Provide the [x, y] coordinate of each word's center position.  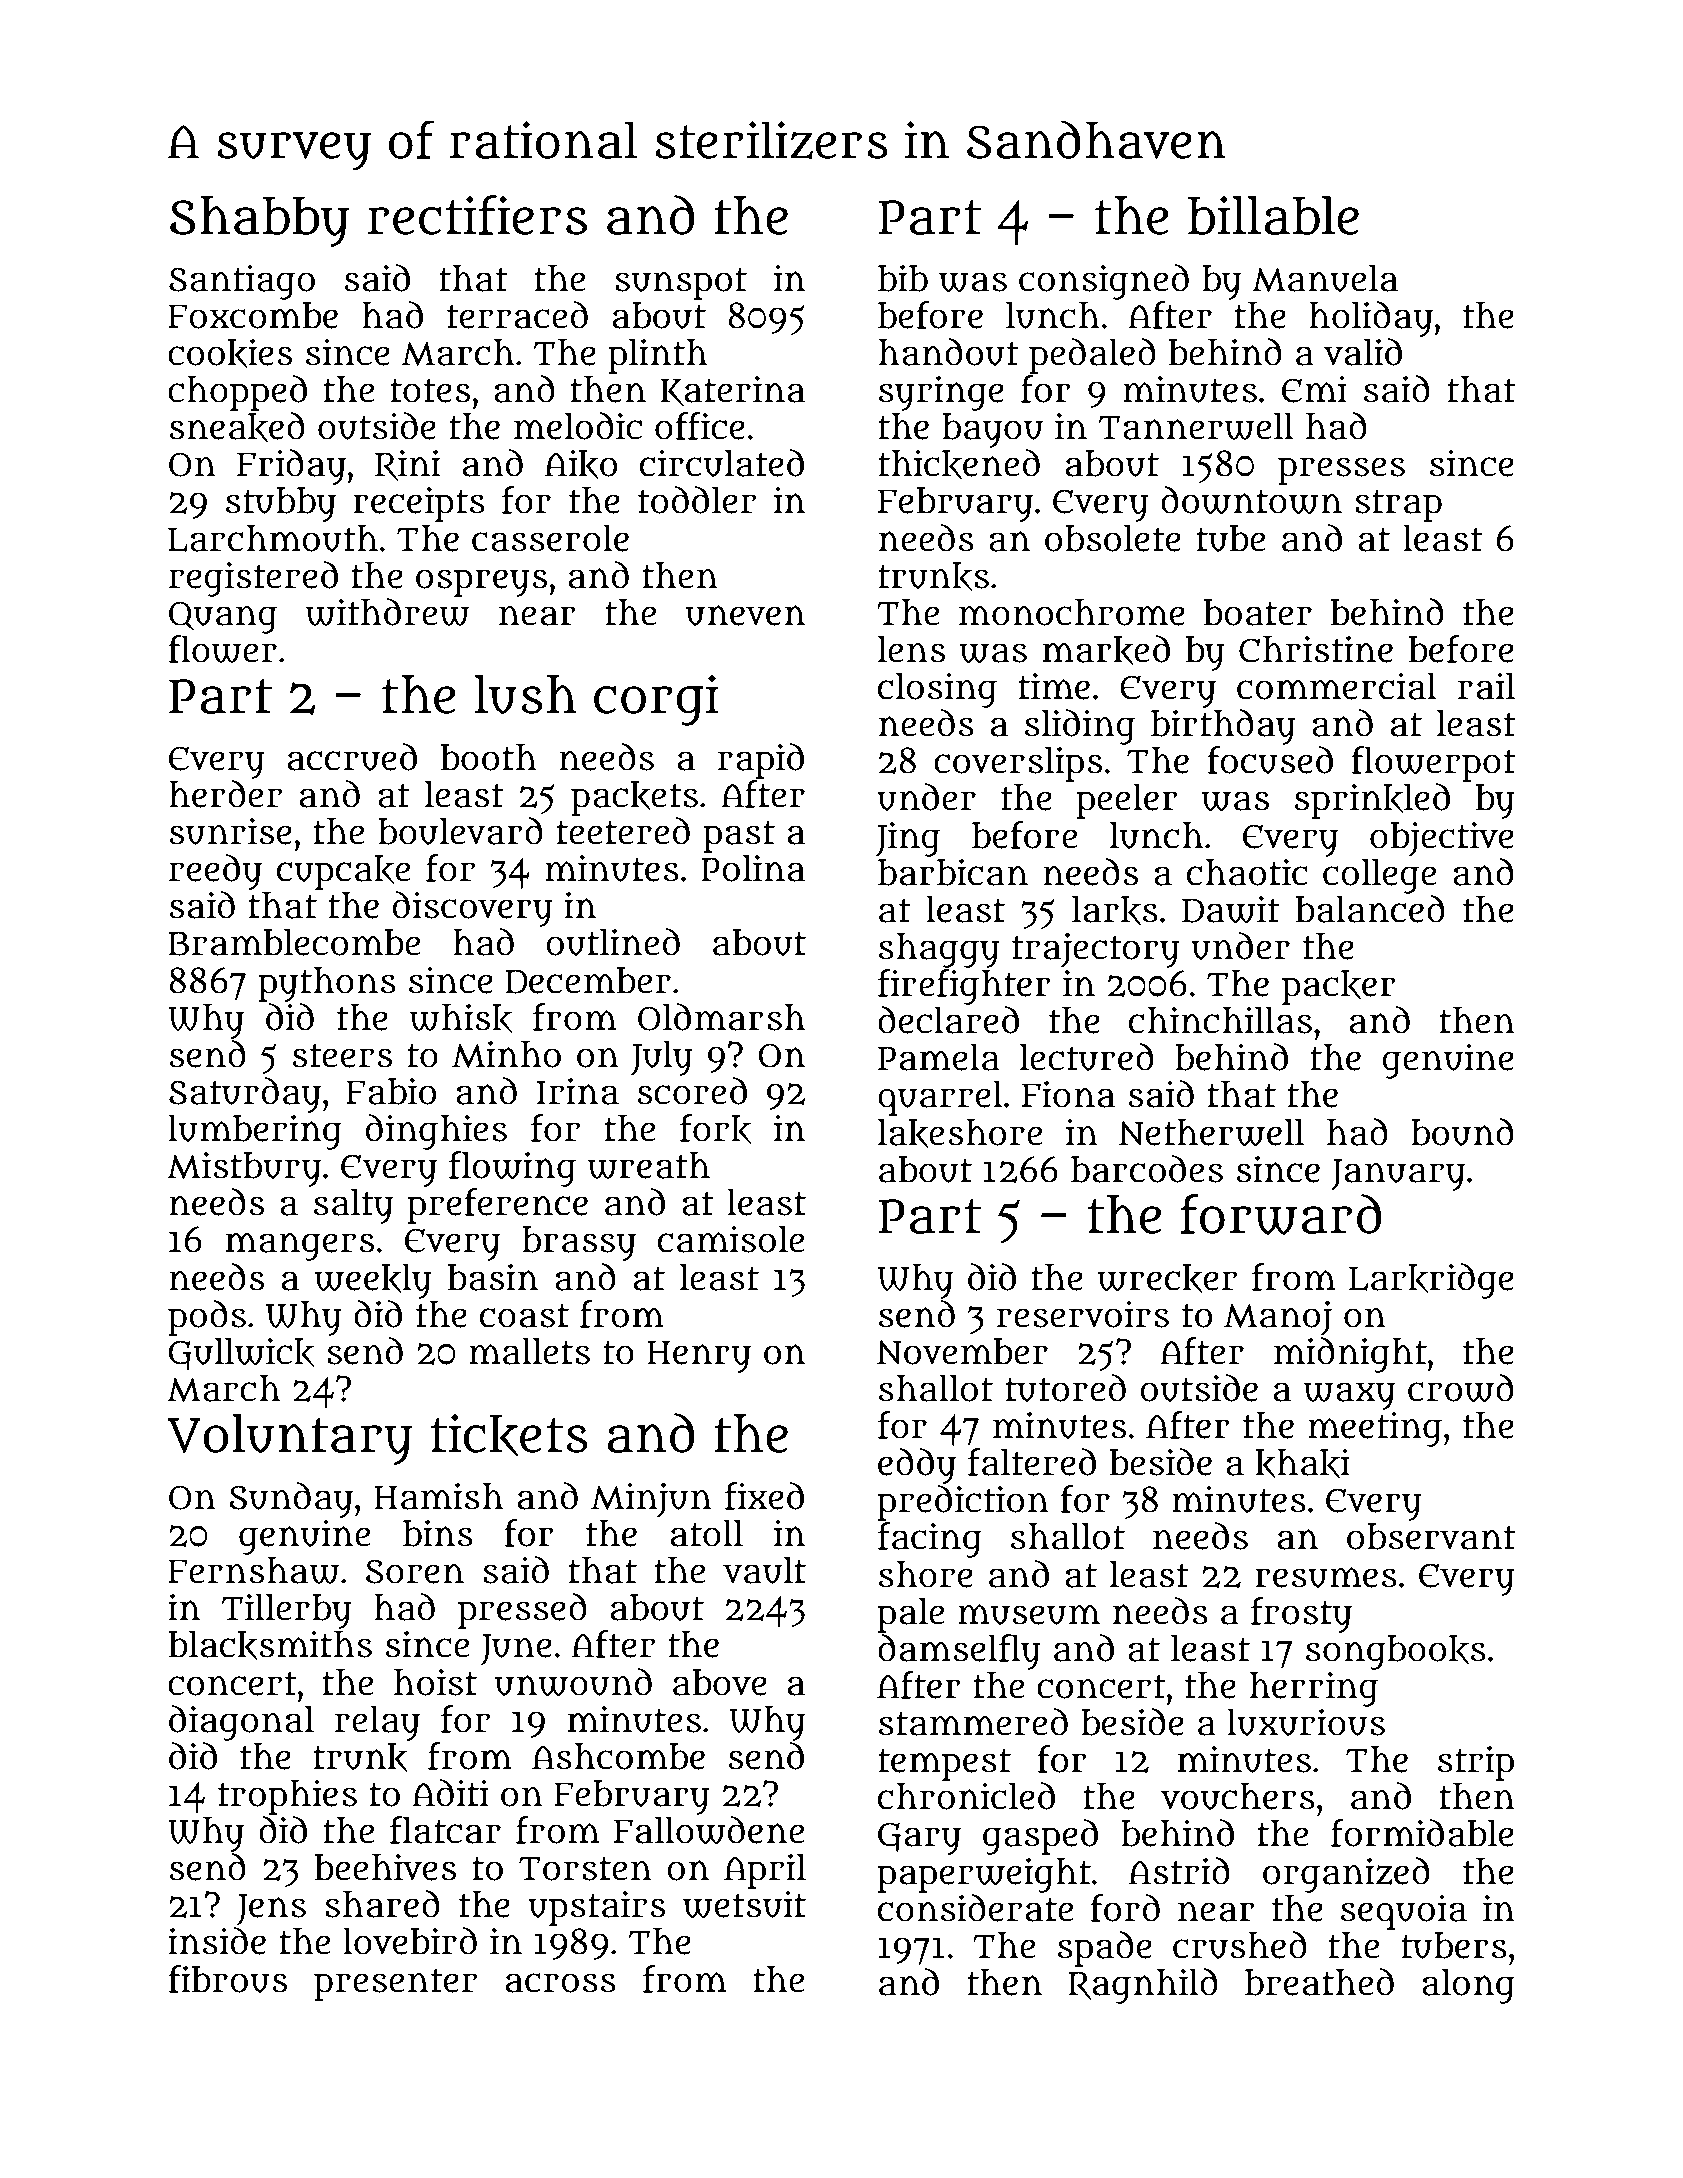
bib [903, 278]
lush [526, 694]
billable [1273, 215]
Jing [908, 839]
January [1398, 1175]
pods [207, 1318]
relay [377, 1723]
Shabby [259, 221]
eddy [917, 1466]
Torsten [585, 1869]
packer [1339, 987]
